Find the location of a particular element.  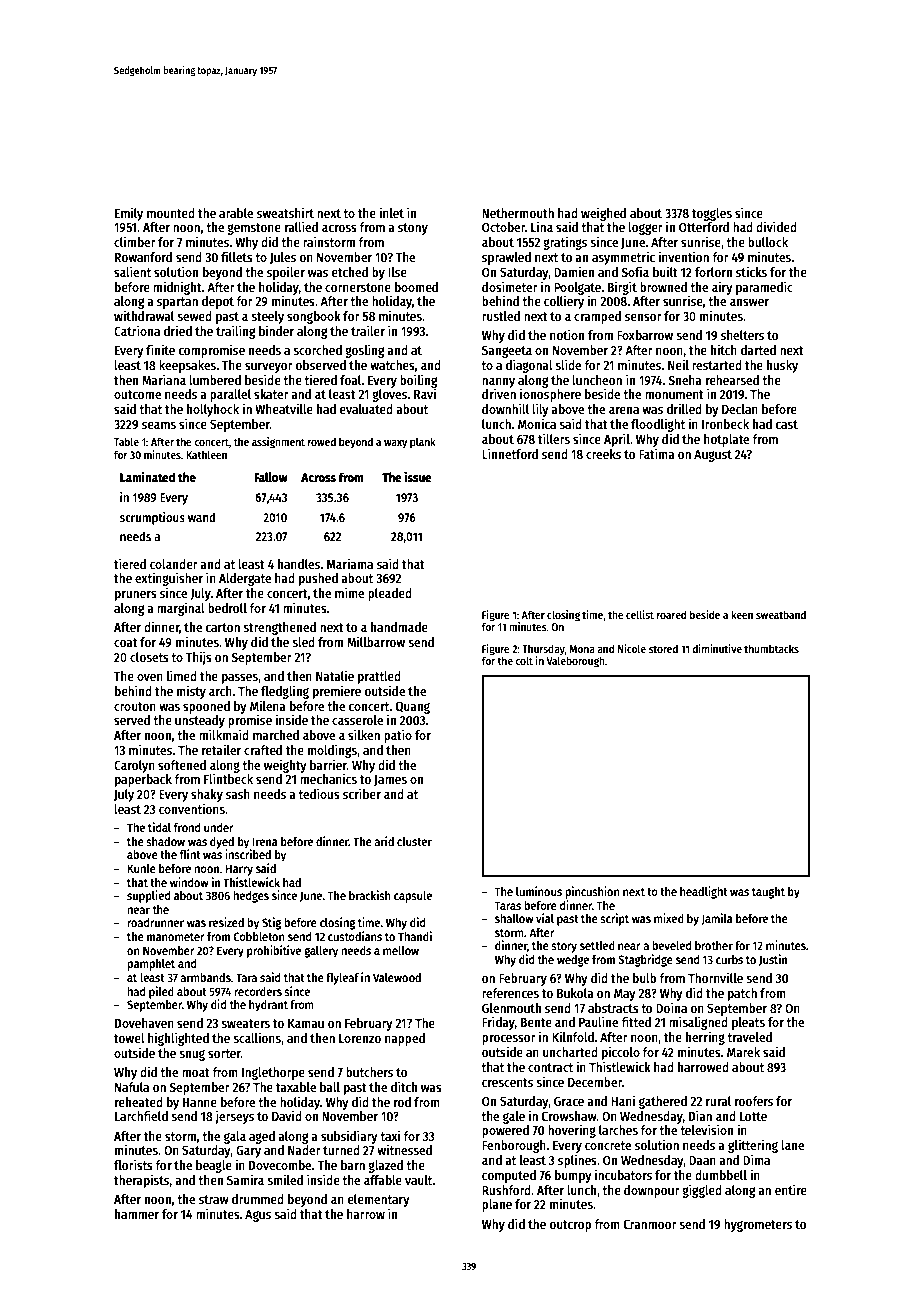

taught is located at coordinates (768, 893).
